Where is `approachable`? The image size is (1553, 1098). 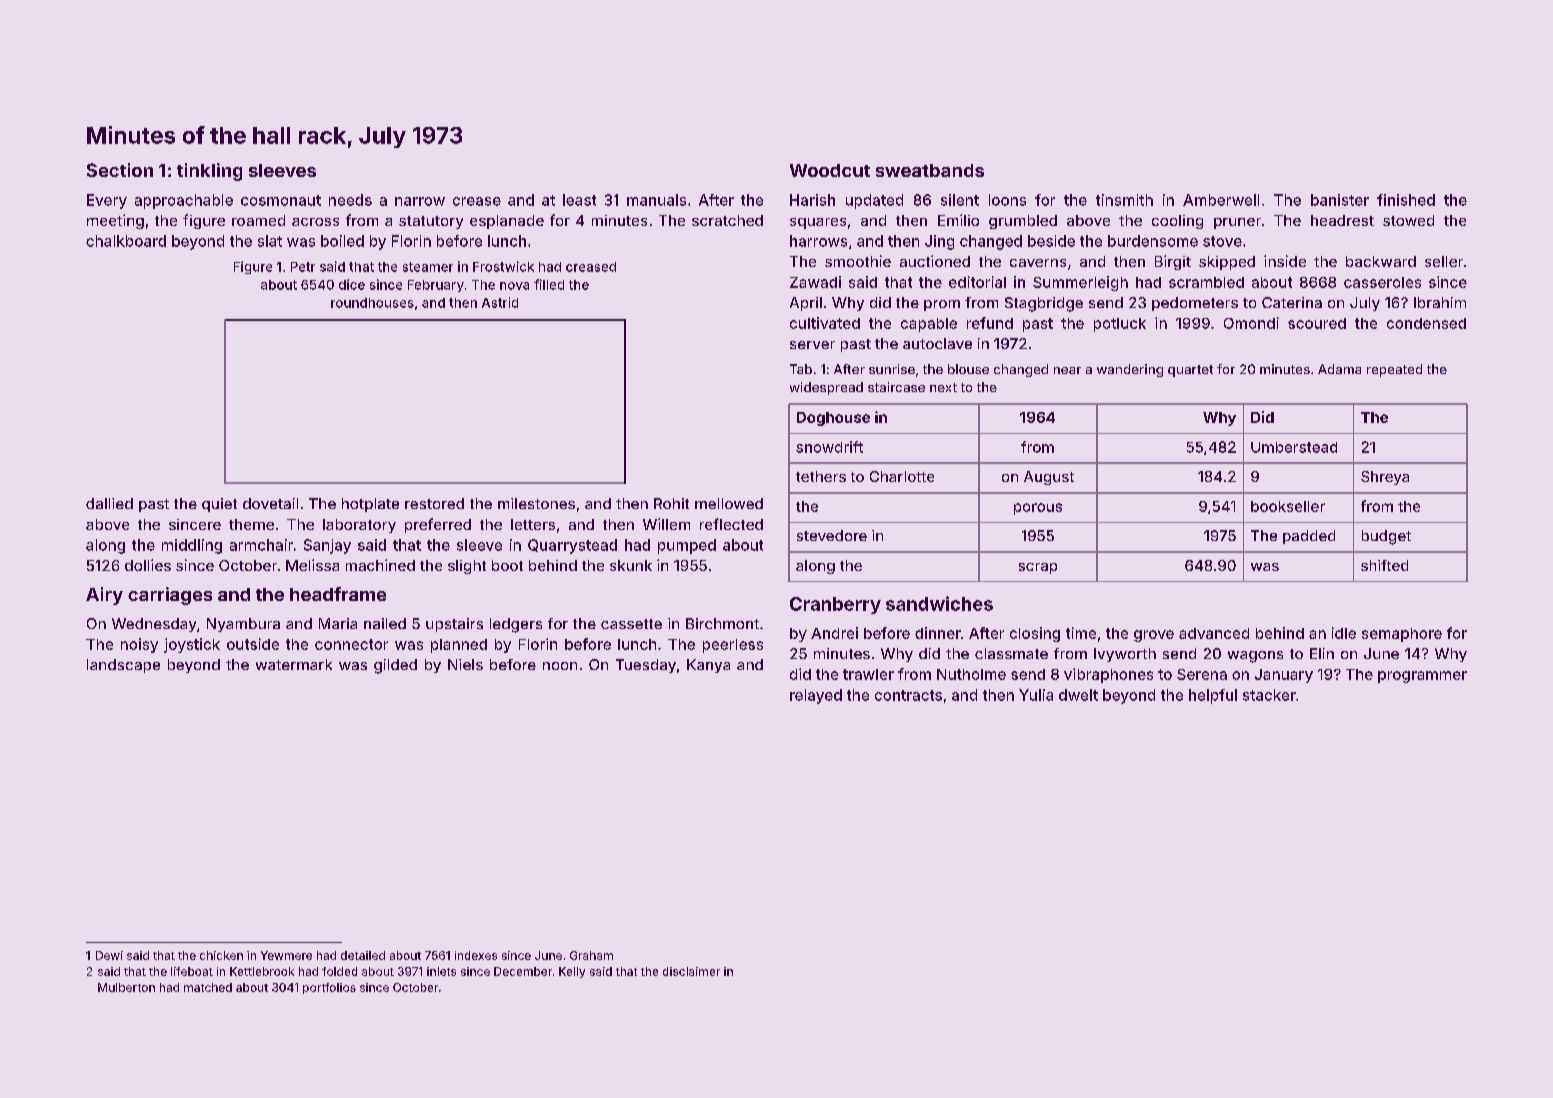
approachable is located at coordinates (184, 201).
